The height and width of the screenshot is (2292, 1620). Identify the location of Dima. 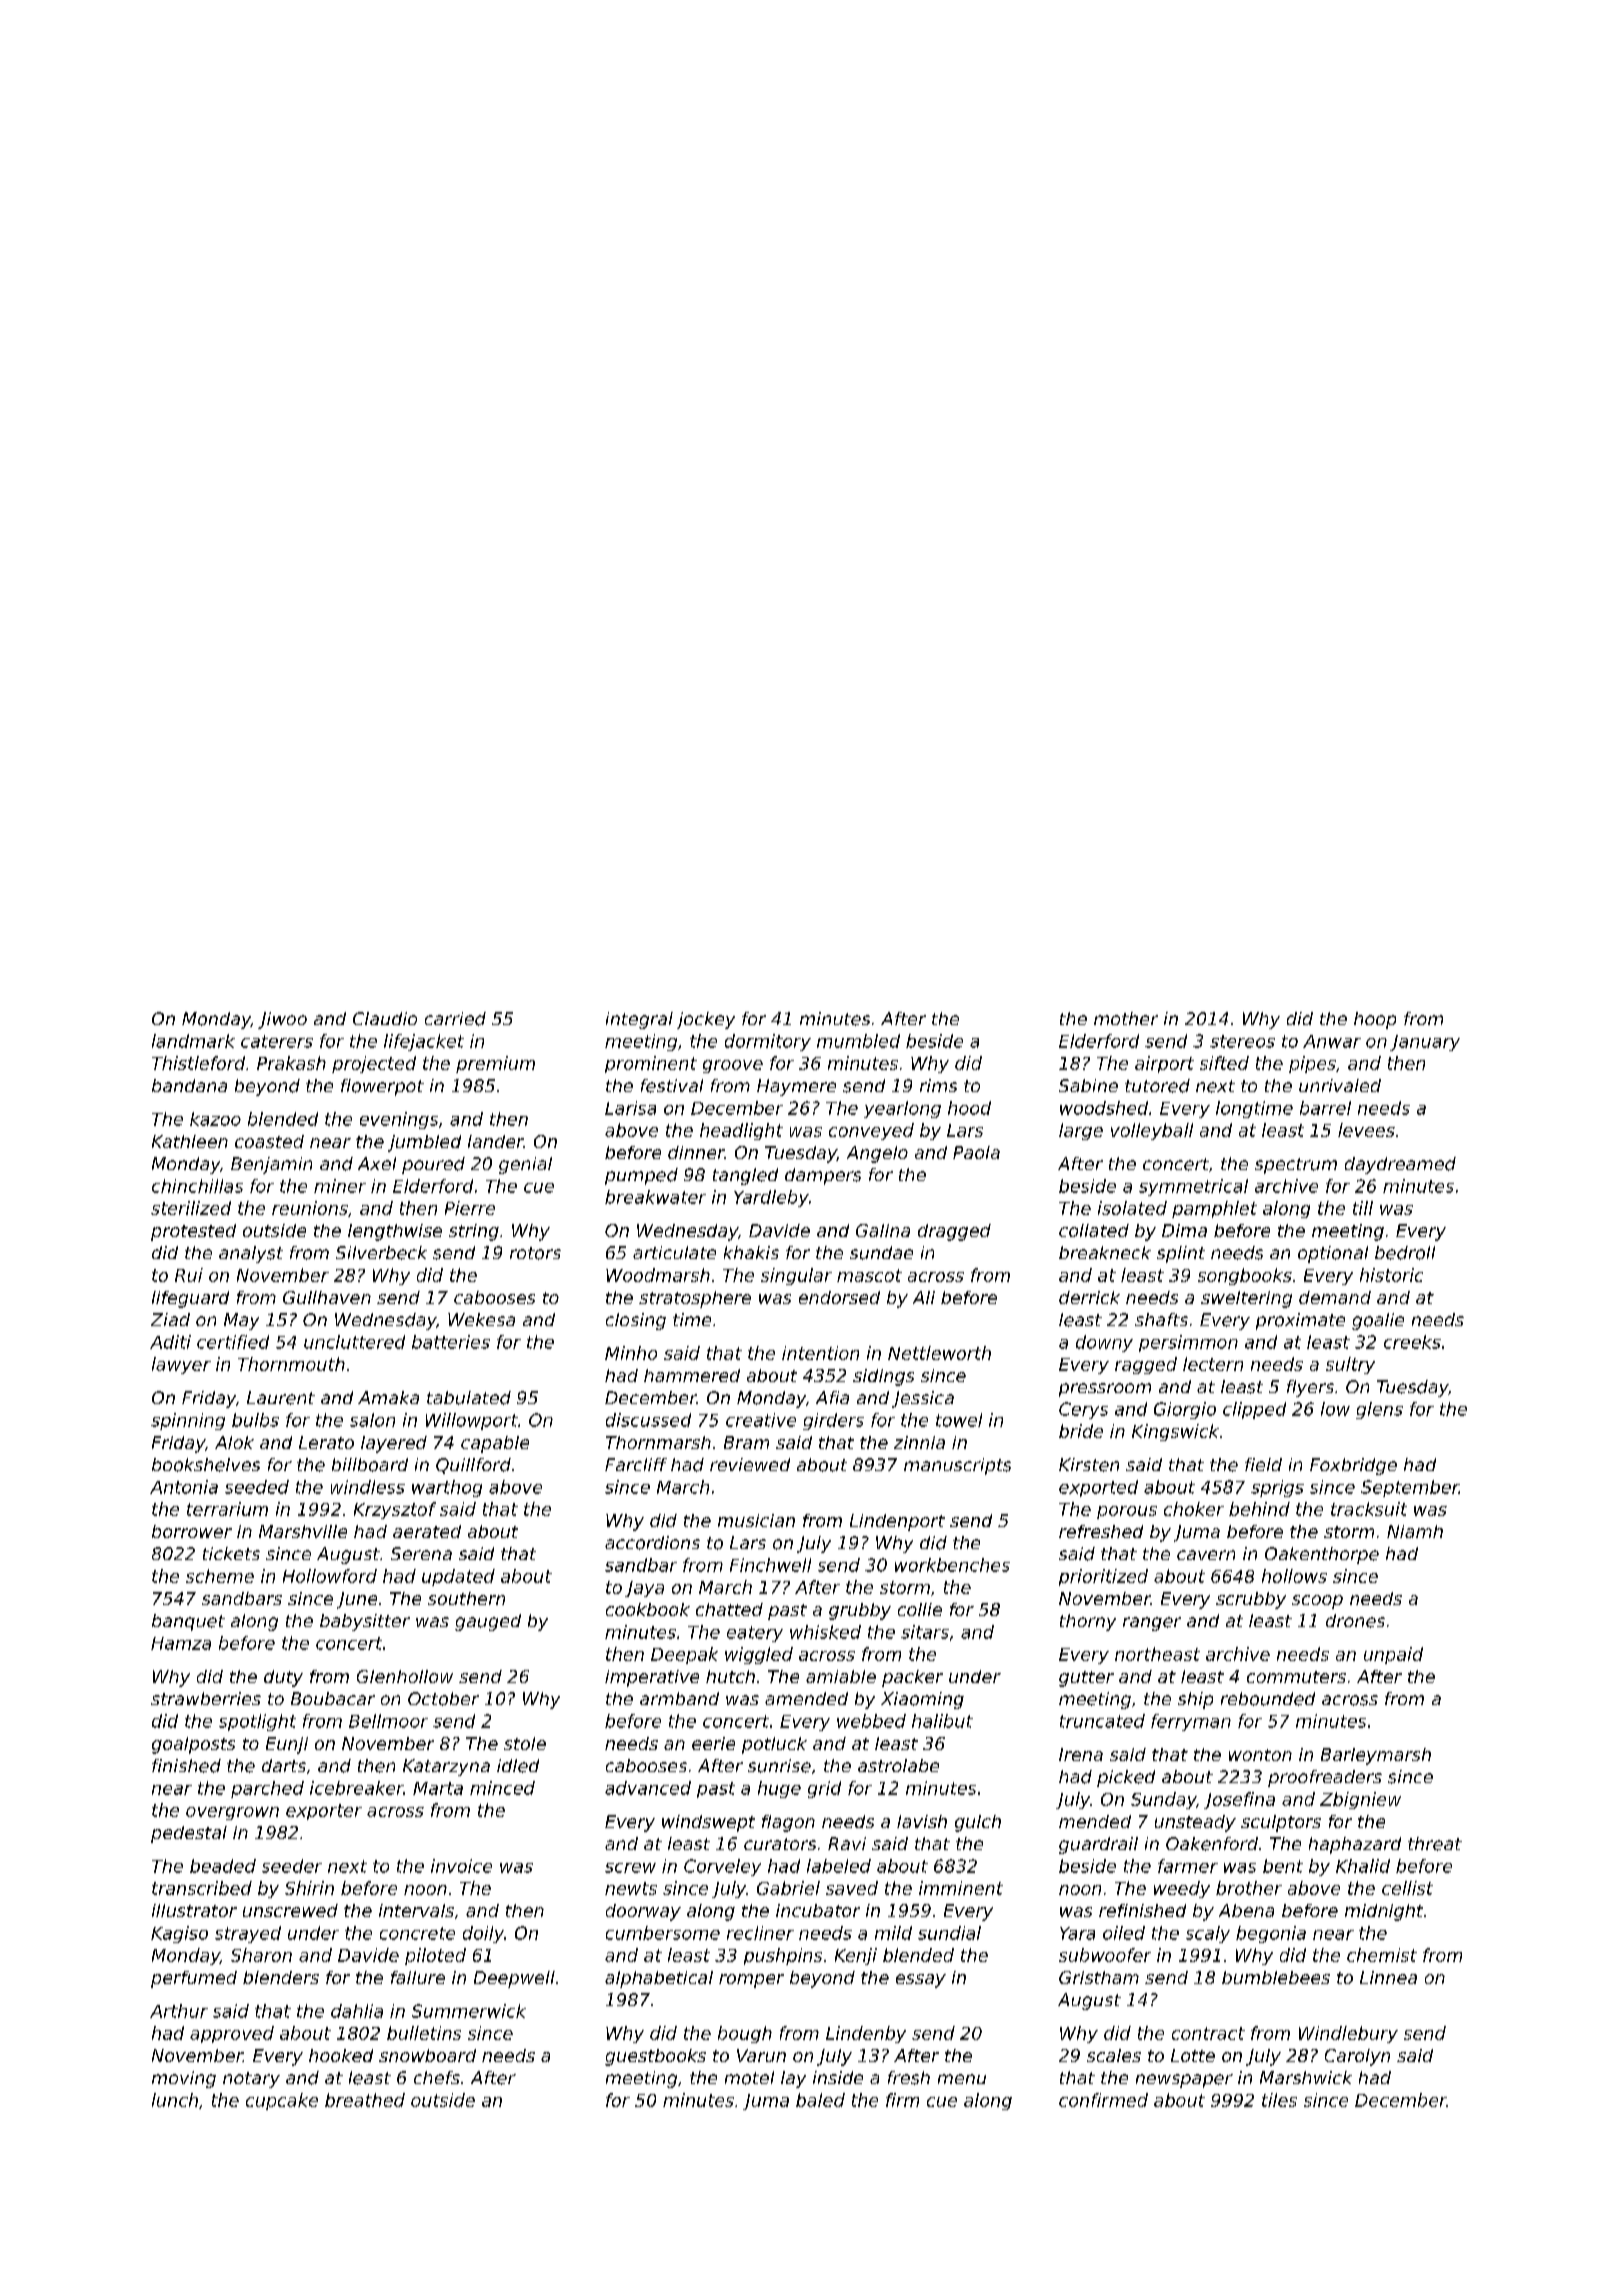
(1184, 1230).
